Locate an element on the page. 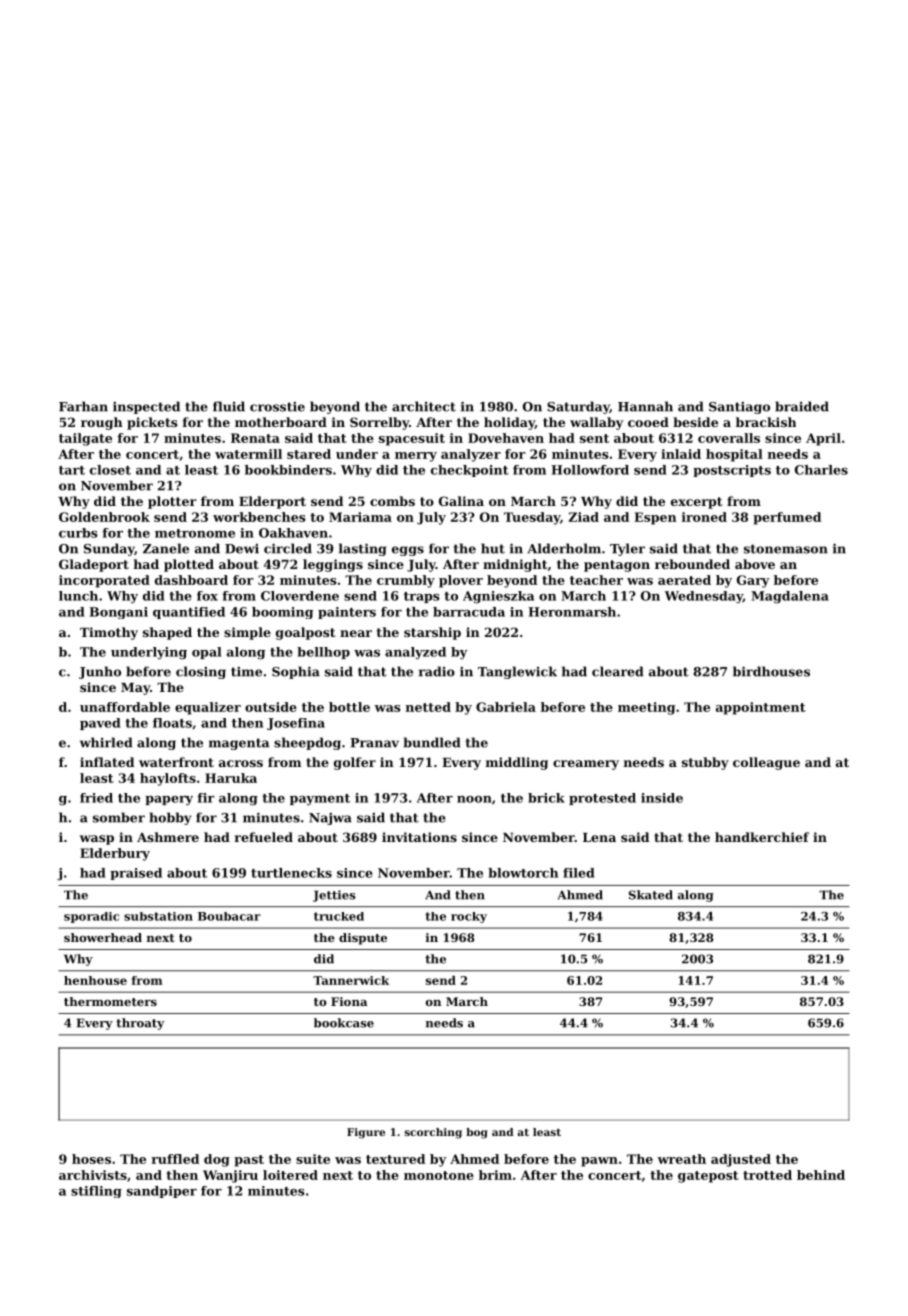  lunch is located at coordinates (78, 596).
